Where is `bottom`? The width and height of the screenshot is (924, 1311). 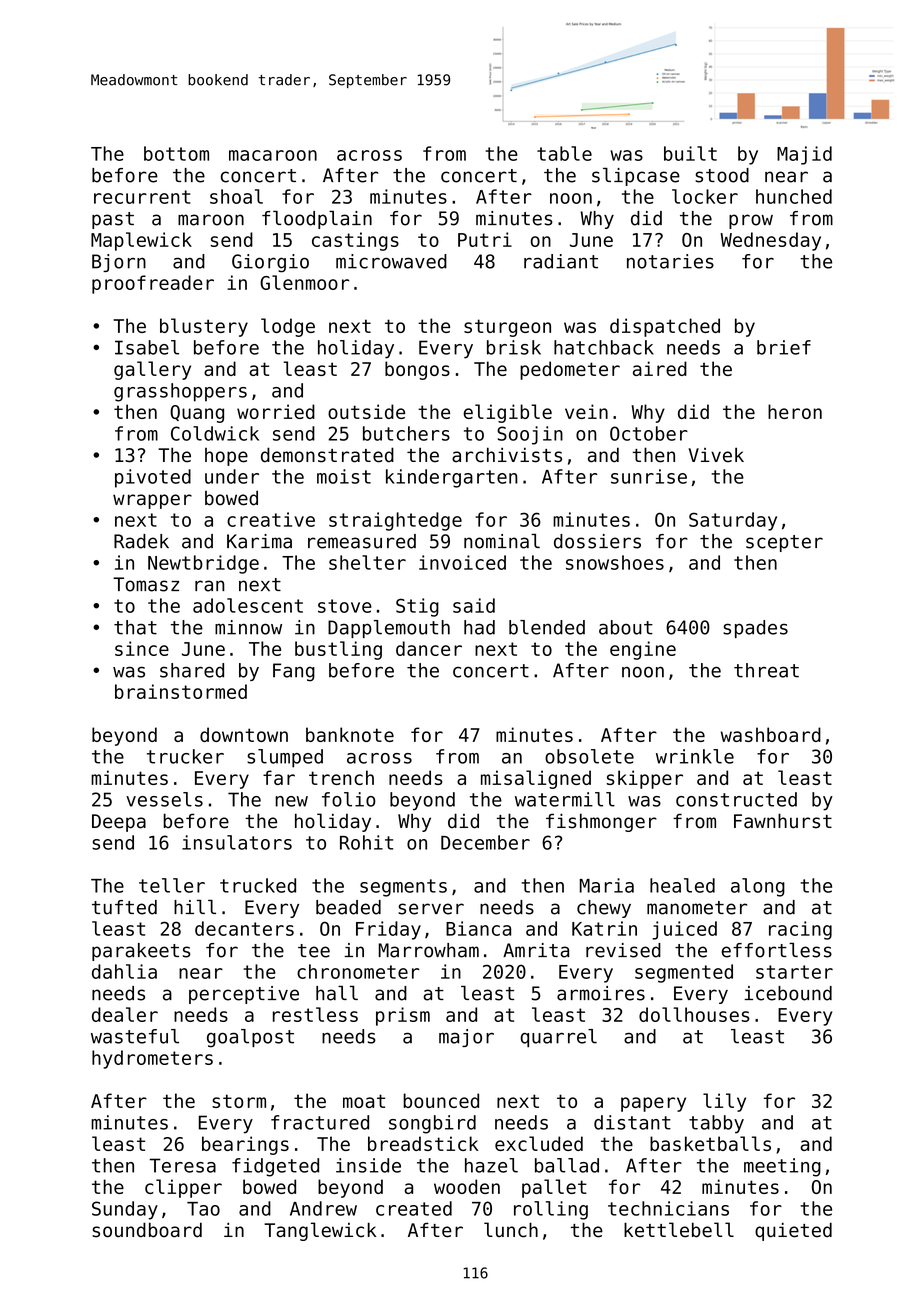
bottom is located at coordinates (176, 153).
